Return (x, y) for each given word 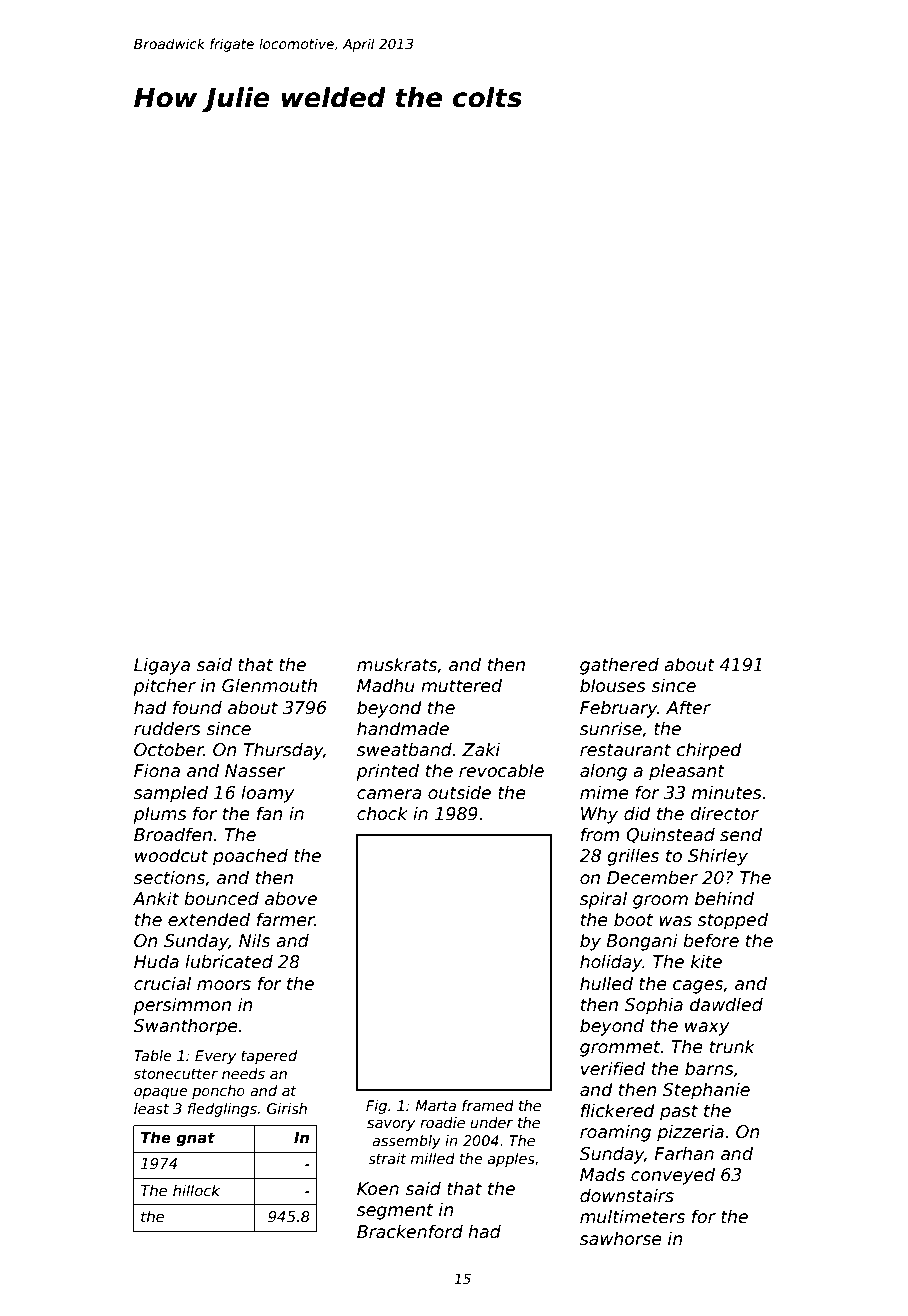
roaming (615, 1133)
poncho (218, 1092)
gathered (619, 666)
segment (395, 1212)
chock (382, 813)
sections (169, 877)
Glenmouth (269, 685)
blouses (613, 685)
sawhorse (621, 1238)
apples (511, 1160)
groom (660, 902)
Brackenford (410, 1231)
